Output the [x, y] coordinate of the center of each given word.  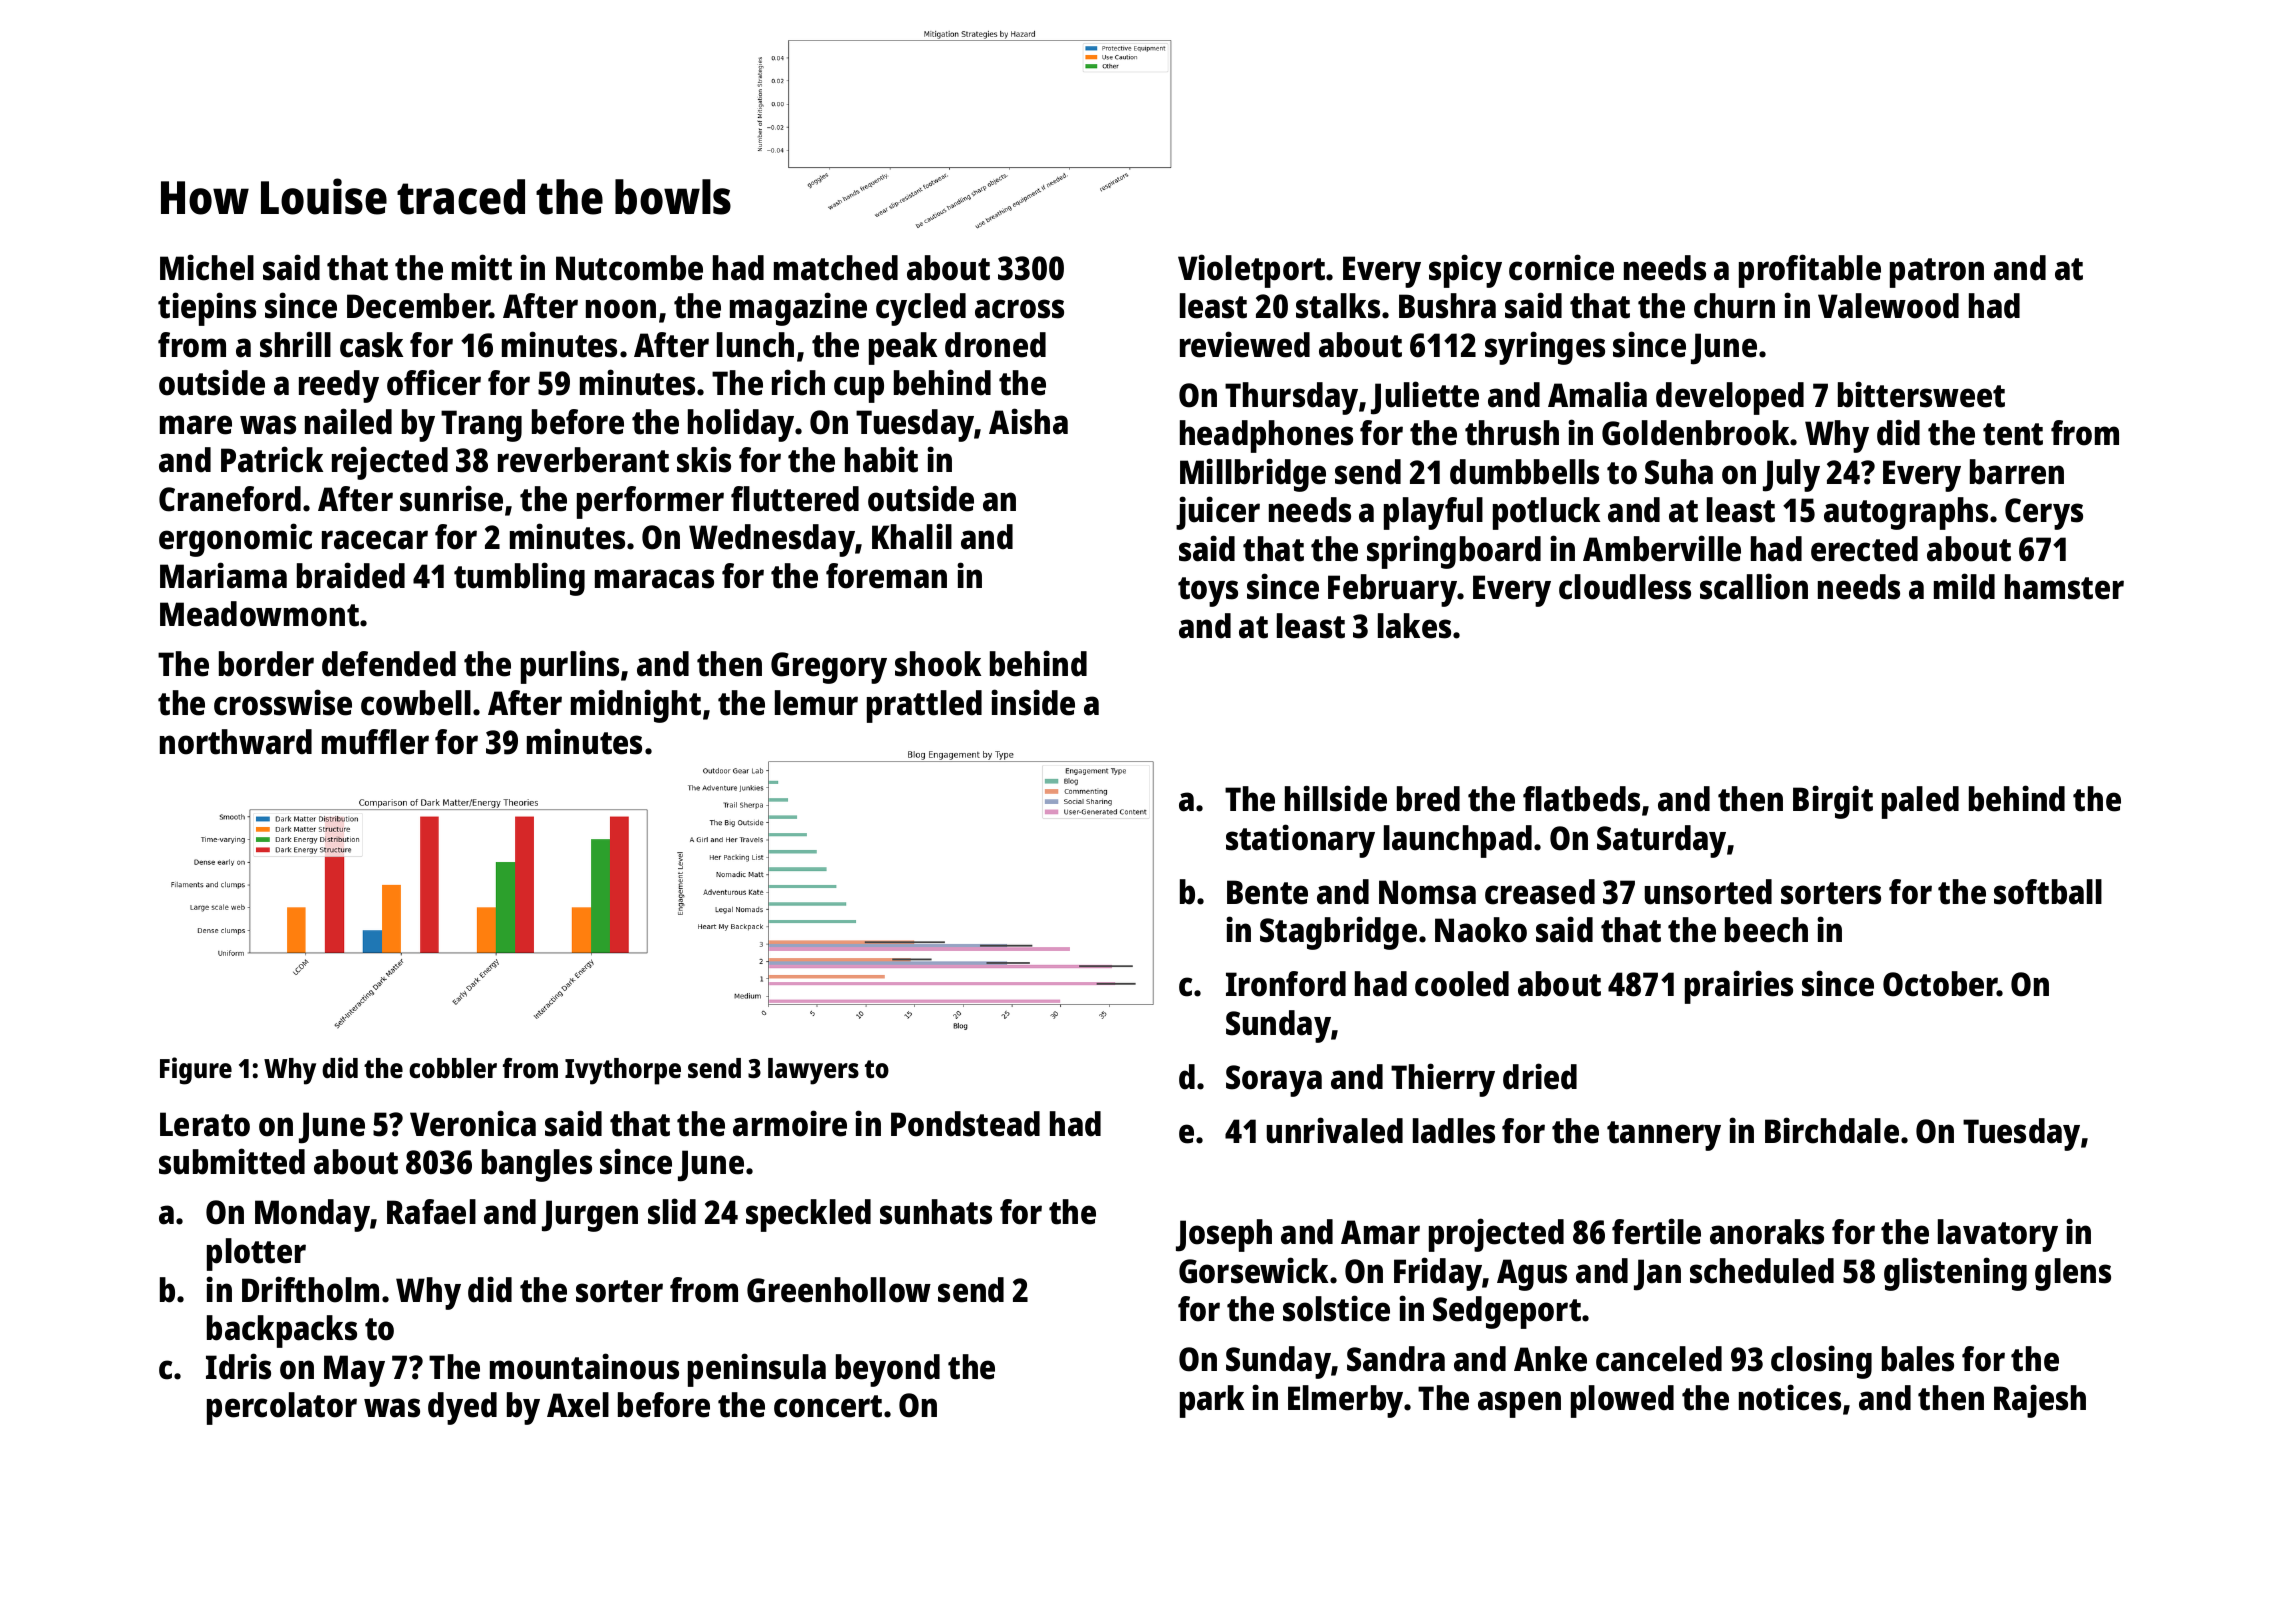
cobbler [453, 1068]
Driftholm [310, 1289]
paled [1920, 802]
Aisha [1028, 421]
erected [1864, 549]
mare [196, 425]
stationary [1300, 841]
